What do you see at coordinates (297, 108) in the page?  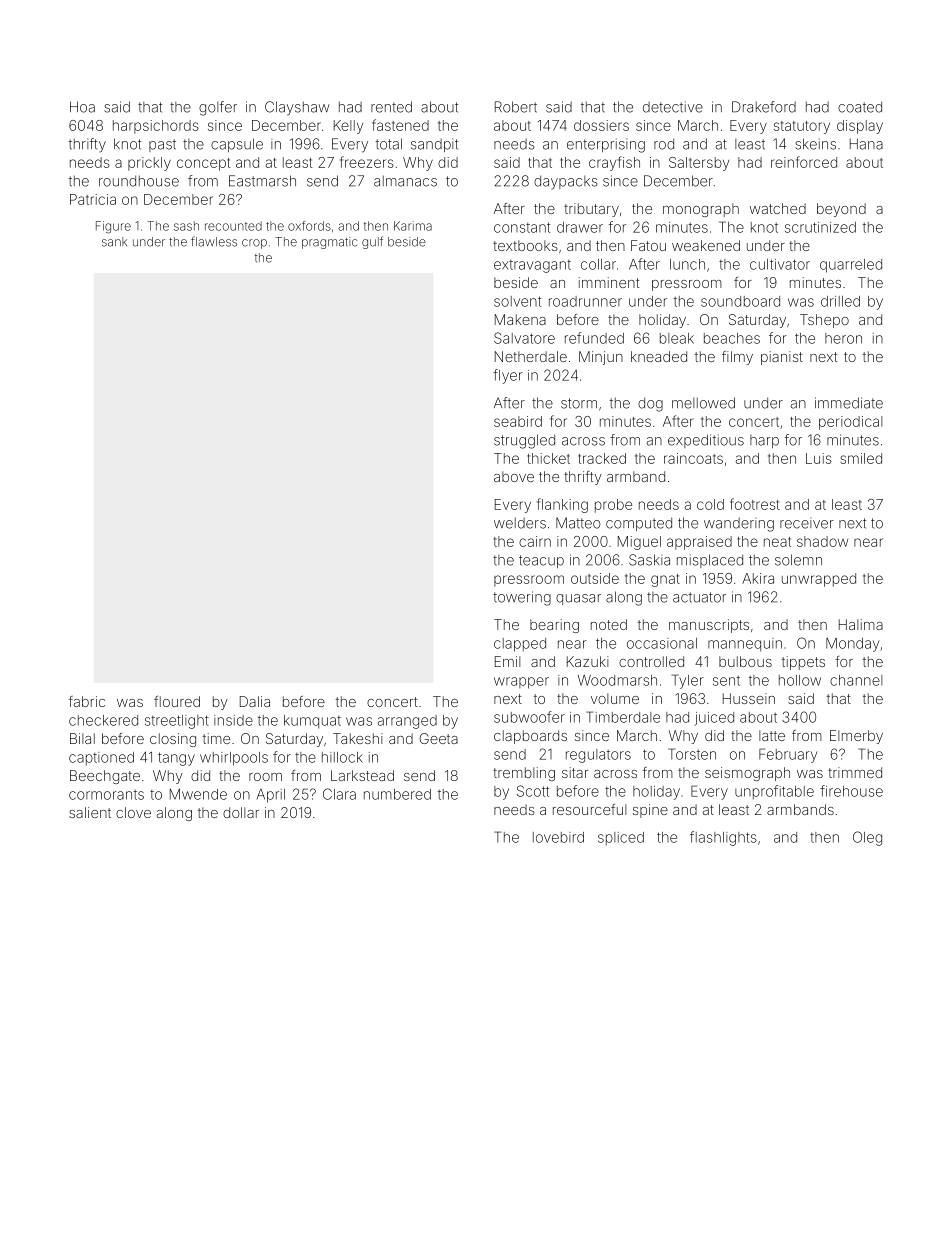 I see `Clayshaw` at bounding box center [297, 108].
